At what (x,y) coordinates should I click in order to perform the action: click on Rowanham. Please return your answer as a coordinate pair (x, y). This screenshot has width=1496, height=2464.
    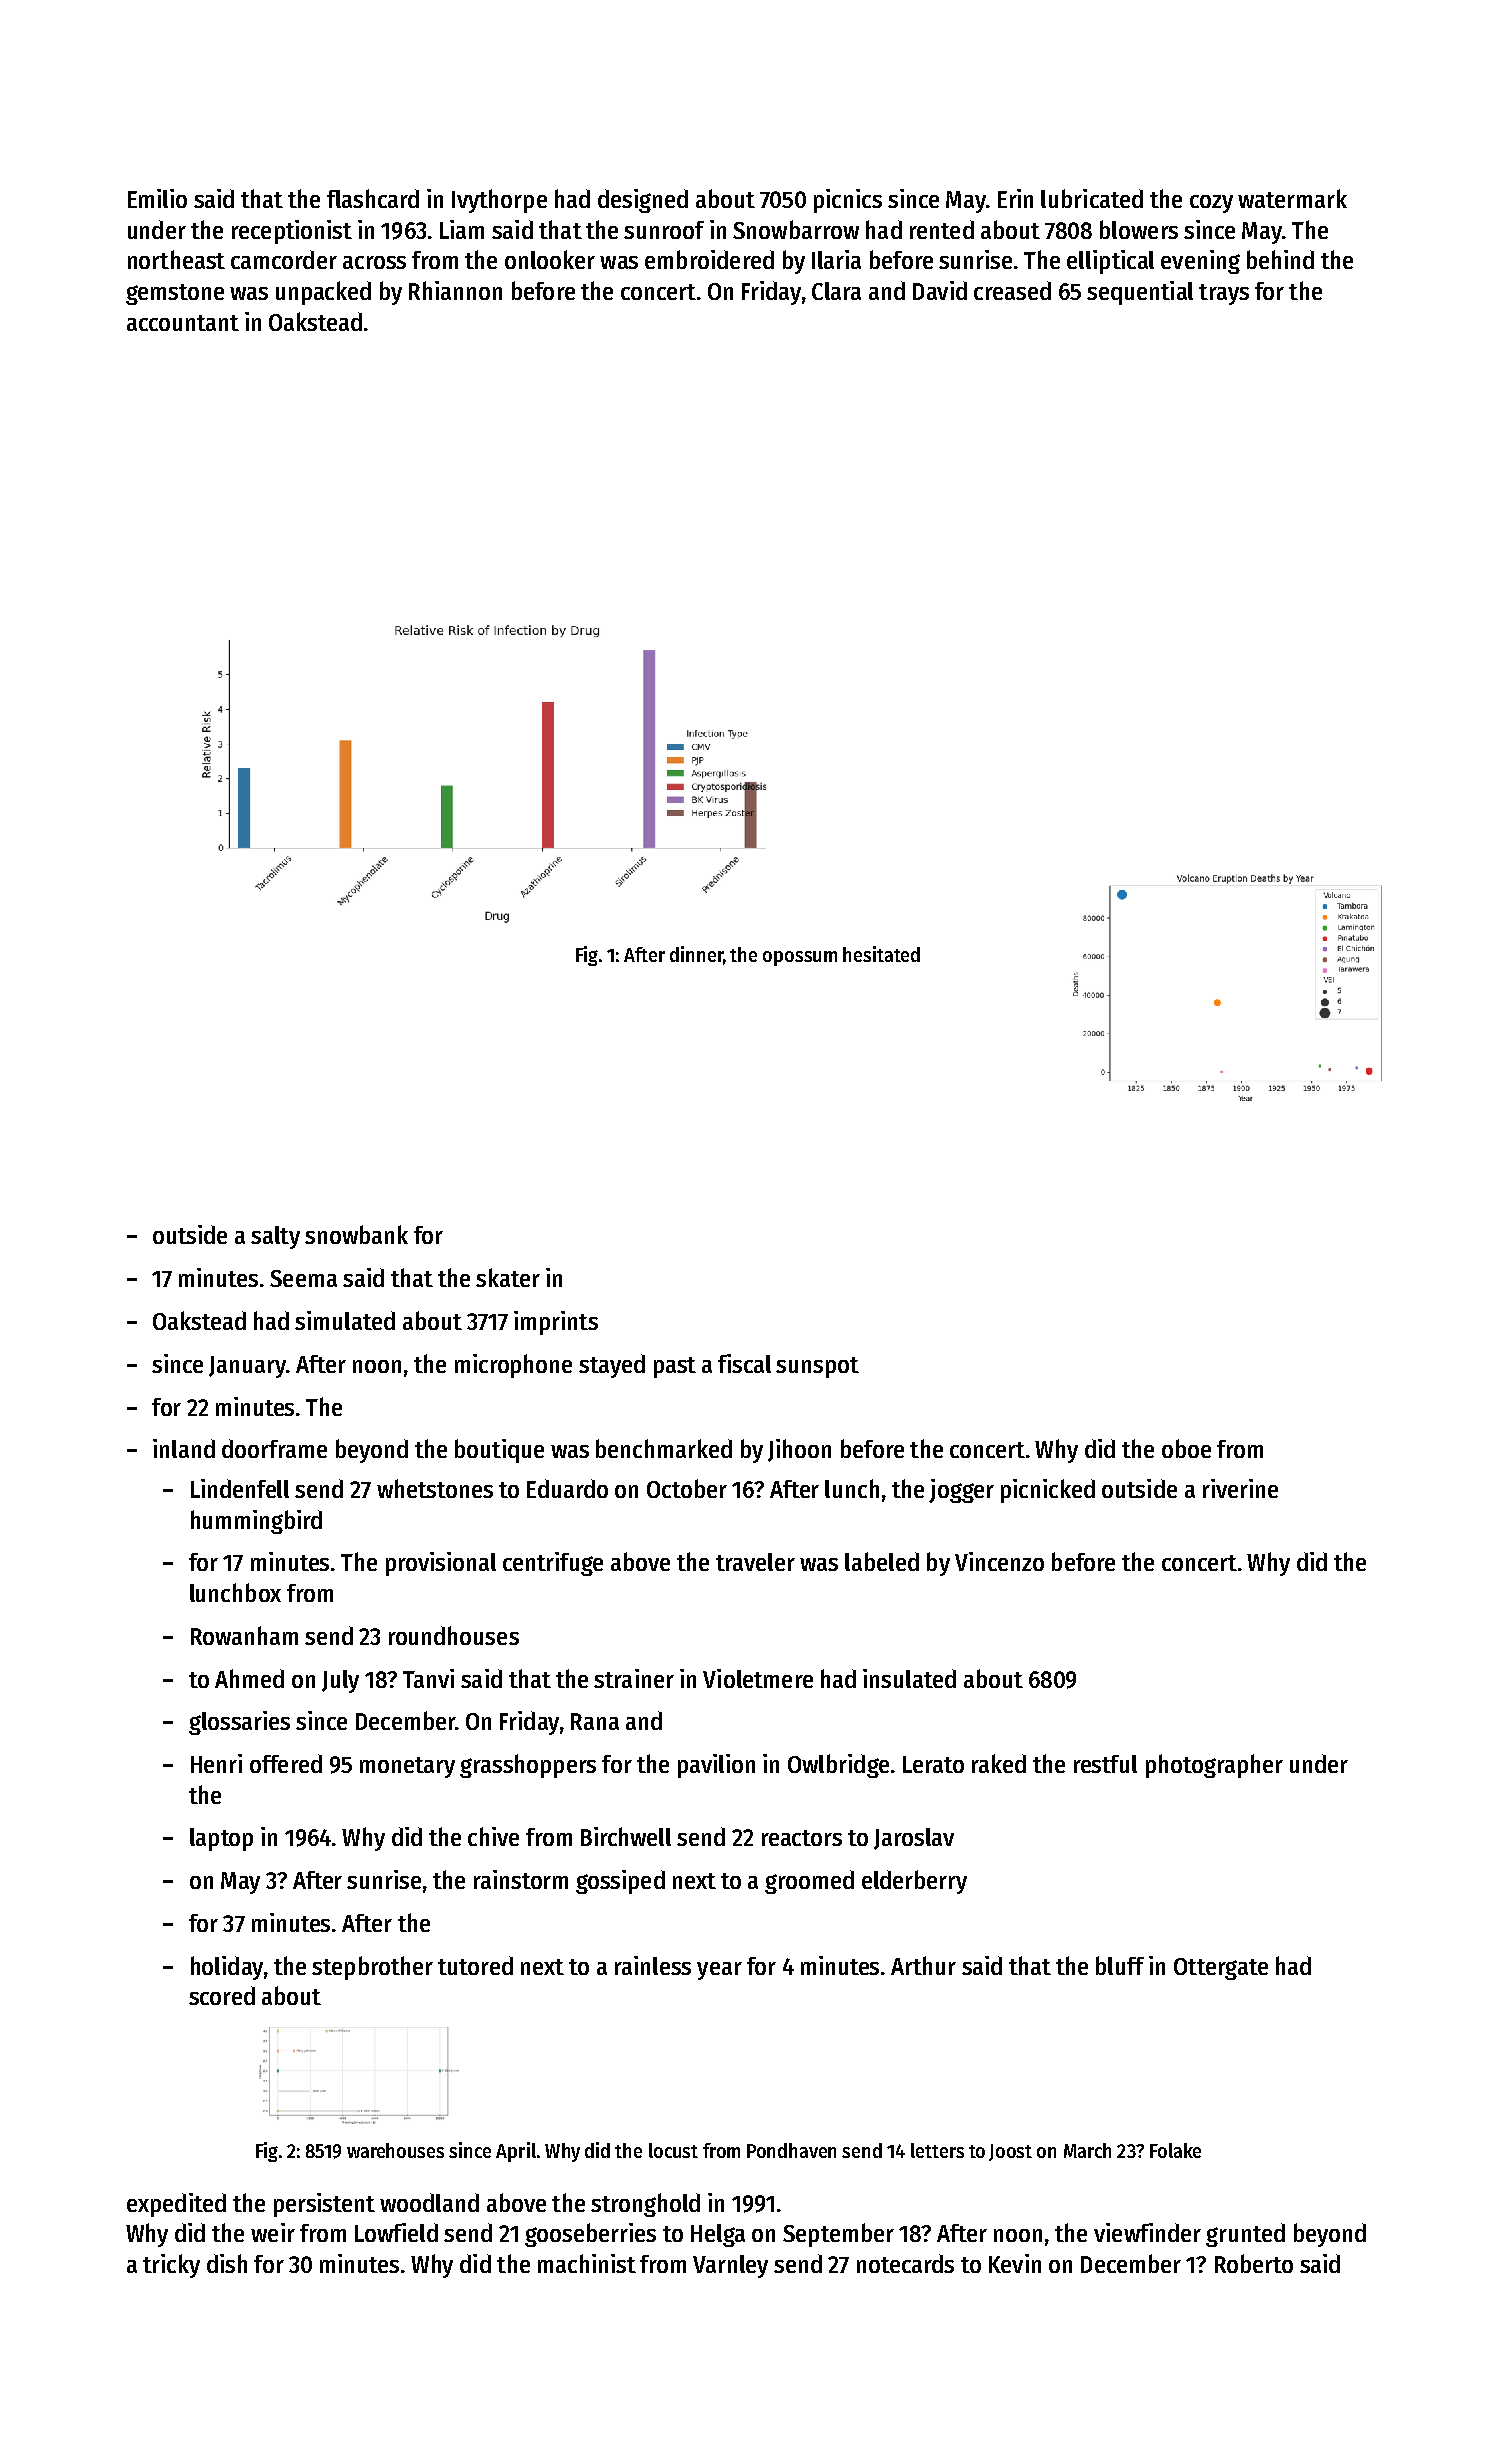
    Looking at the image, I should click on (244, 1635).
